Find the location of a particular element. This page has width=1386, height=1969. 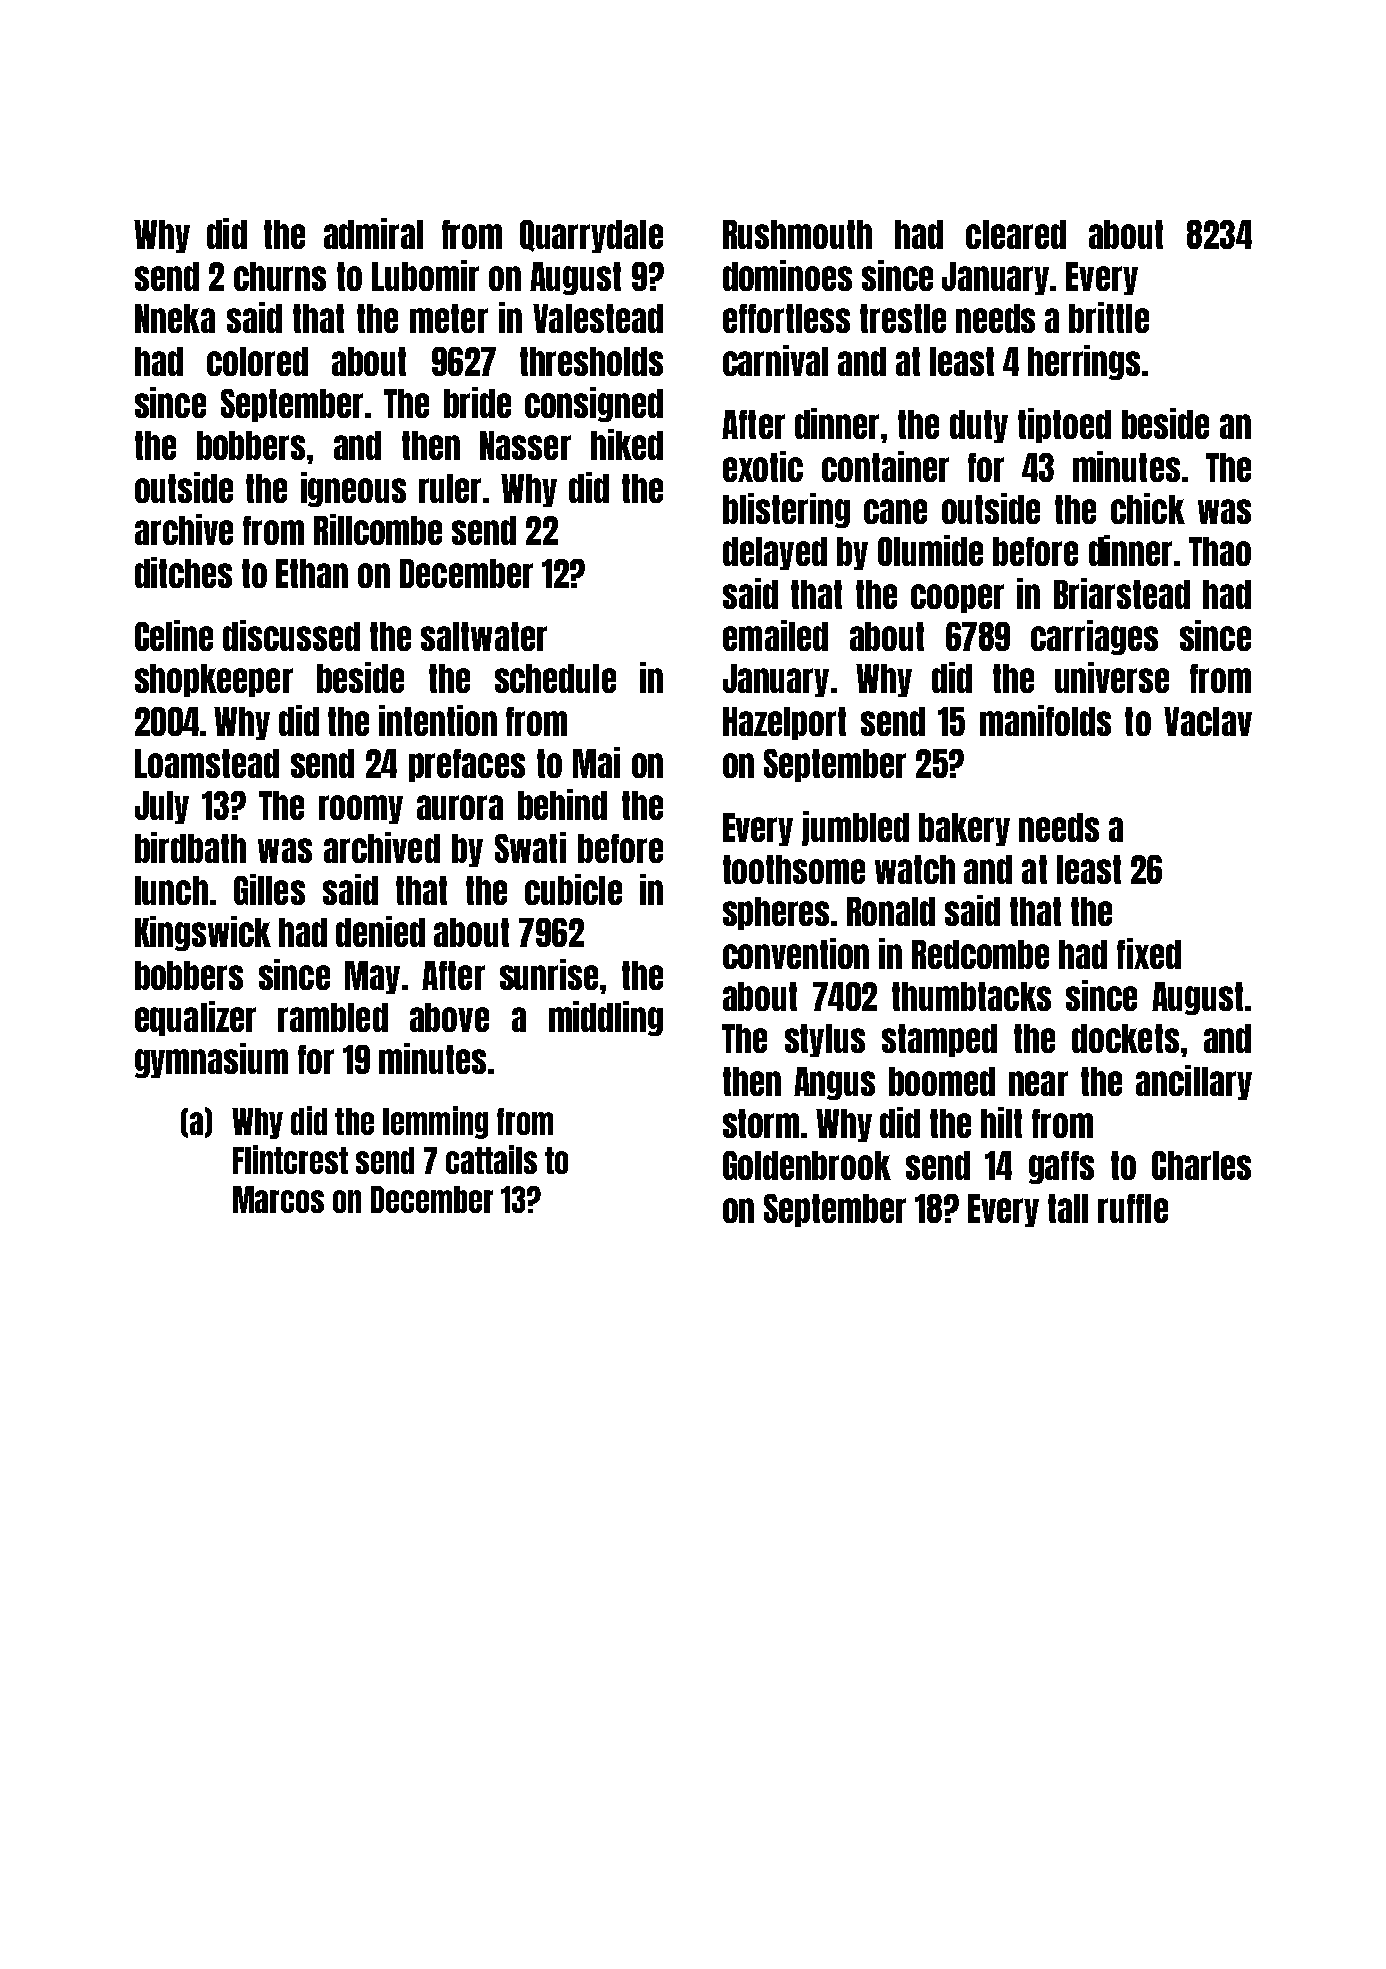

convention is located at coordinates (796, 953).
